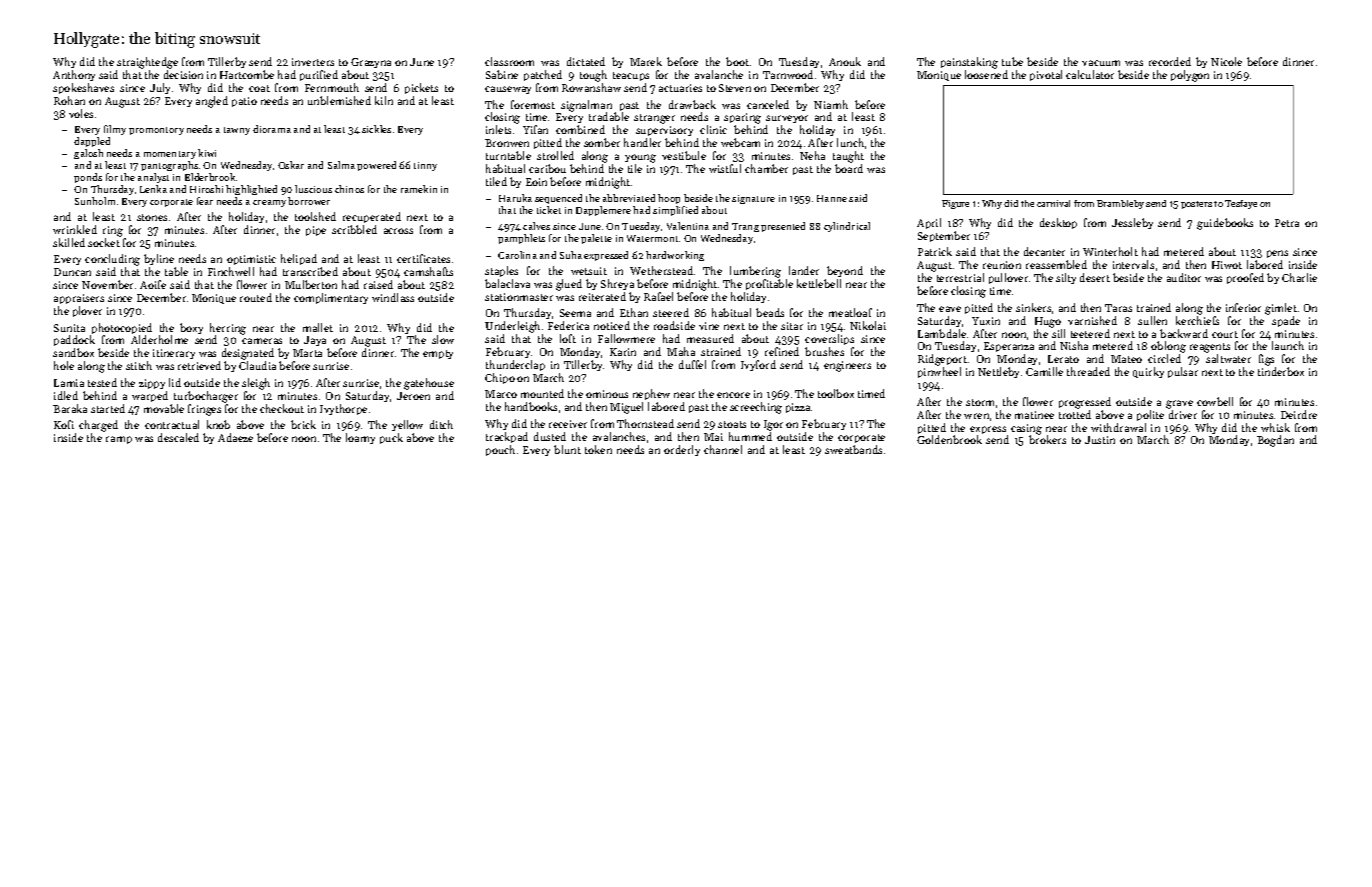 The image size is (1372, 887). I want to click on sweatbands, so click(853, 449).
